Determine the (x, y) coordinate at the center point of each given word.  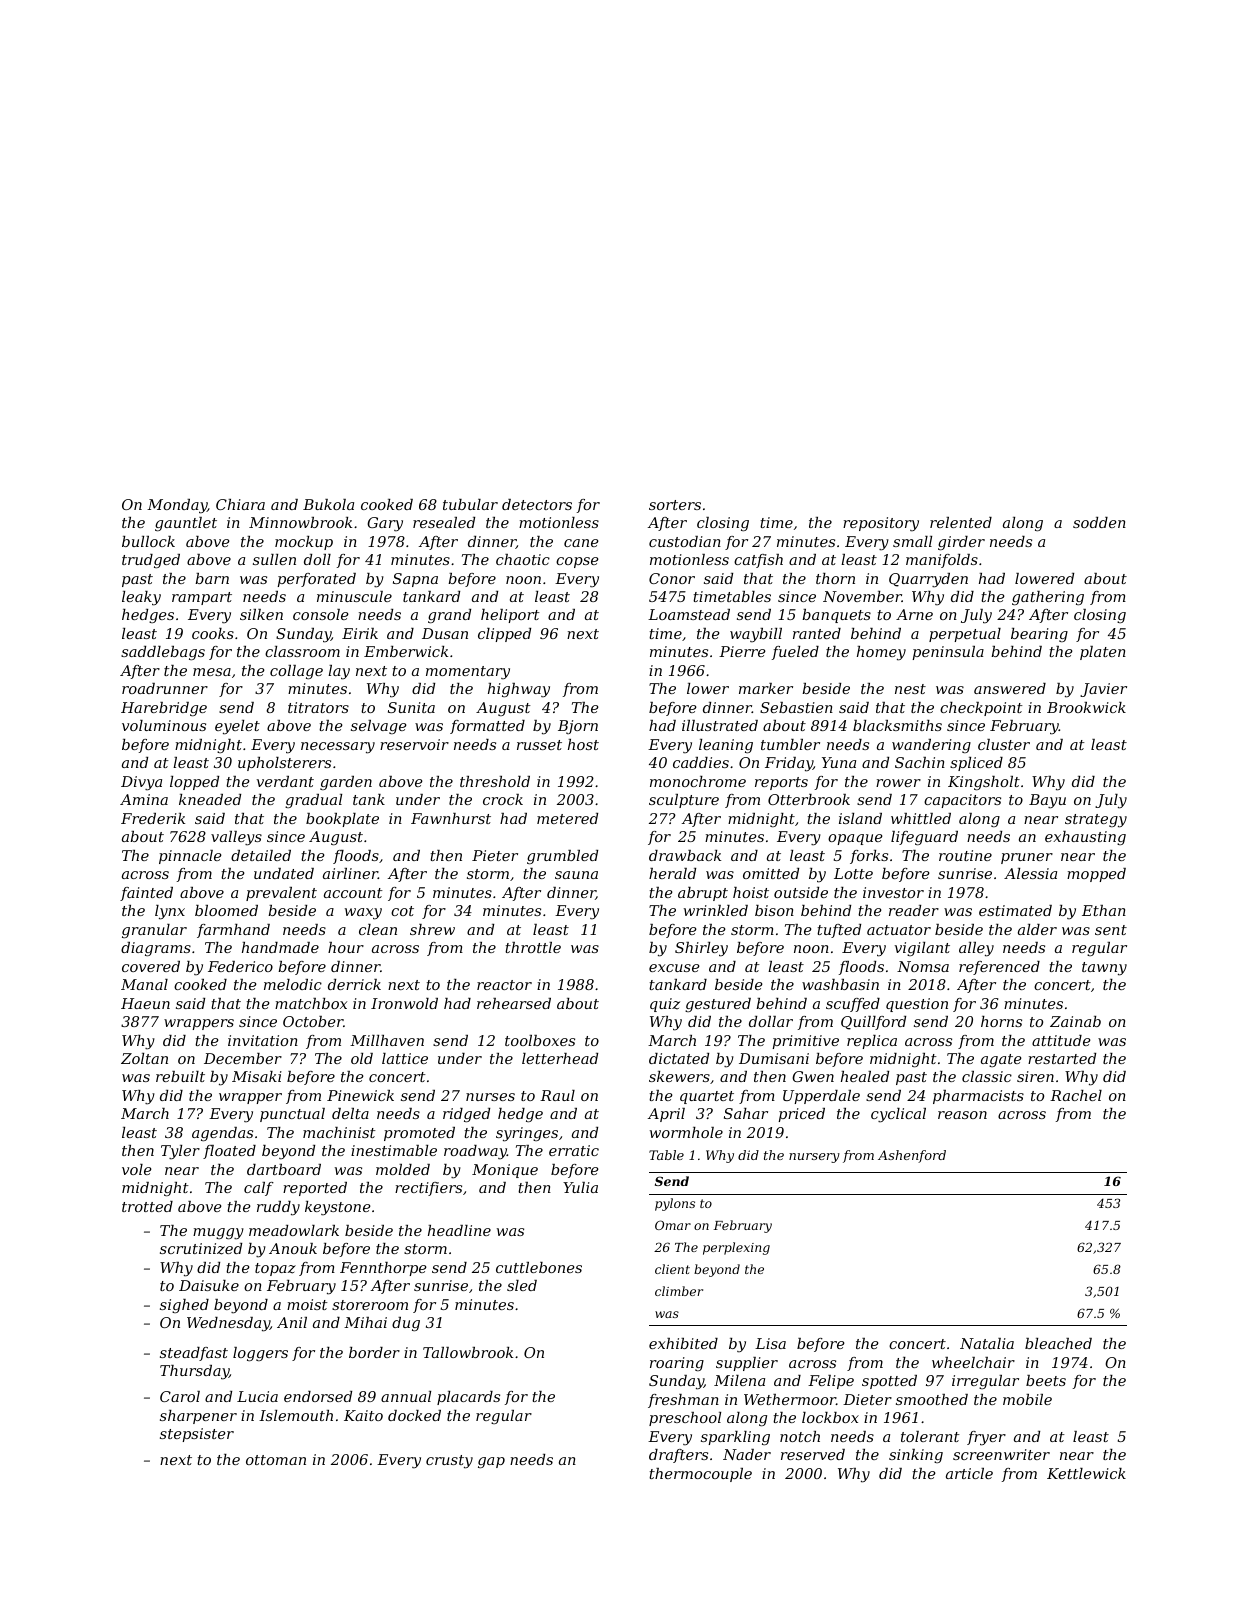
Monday (177, 506)
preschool (685, 1419)
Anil (292, 1322)
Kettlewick (1086, 1473)
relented (961, 522)
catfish (758, 561)
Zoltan (144, 1058)
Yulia (580, 1187)
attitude (1061, 1040)
